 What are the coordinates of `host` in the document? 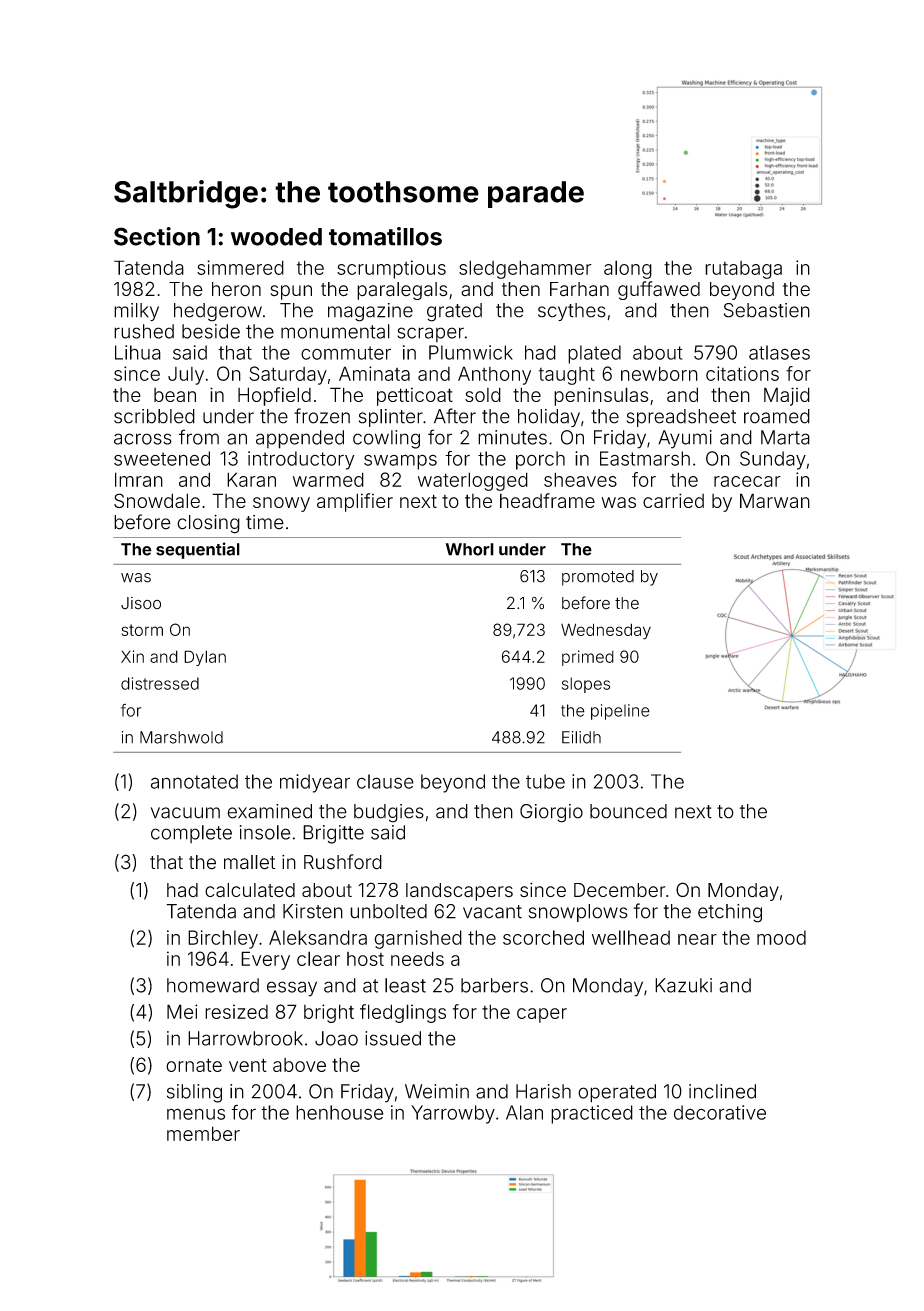 It's located at (365, 959).
